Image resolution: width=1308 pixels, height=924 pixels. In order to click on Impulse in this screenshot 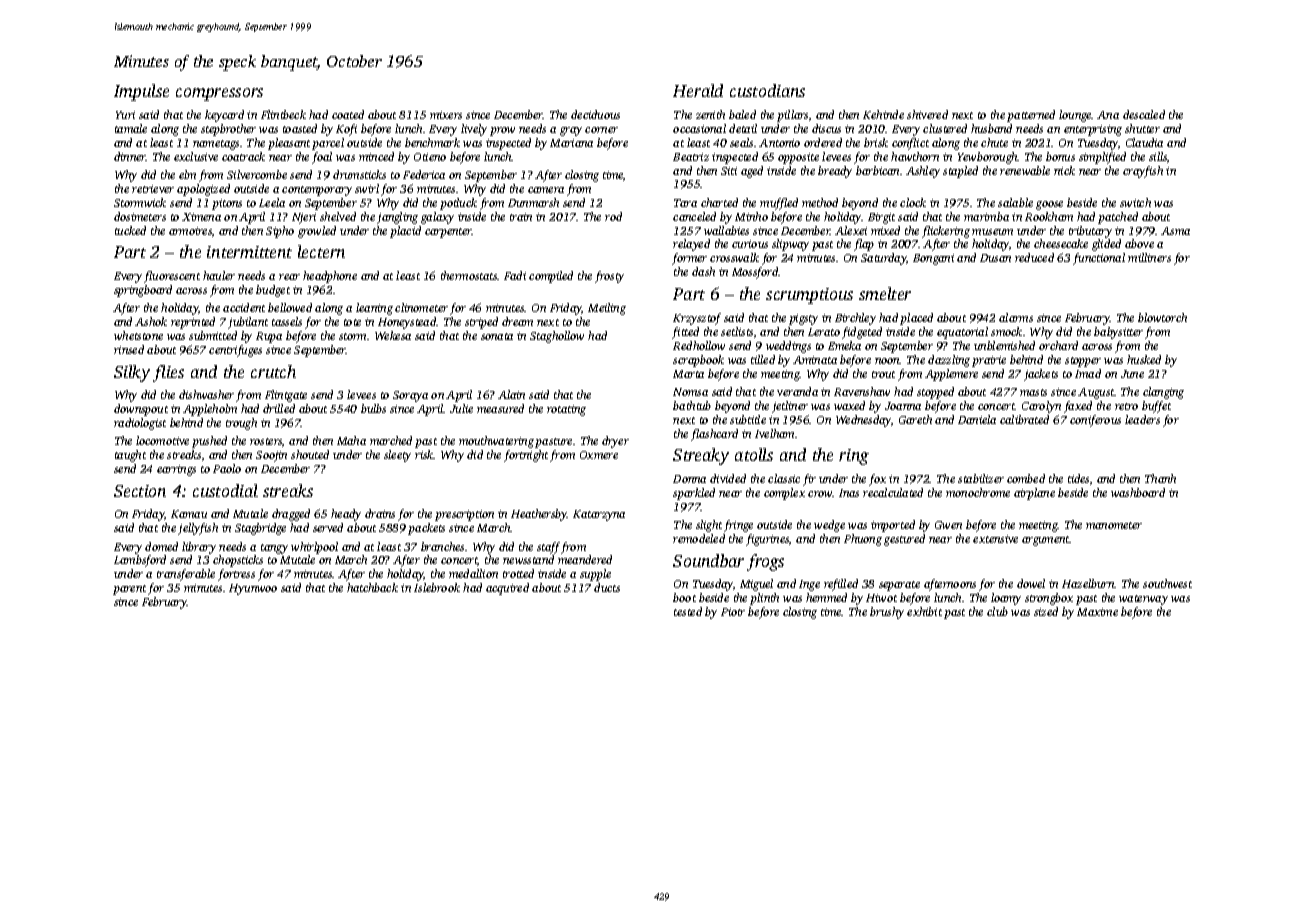, I will do `click(141, 92)`.
